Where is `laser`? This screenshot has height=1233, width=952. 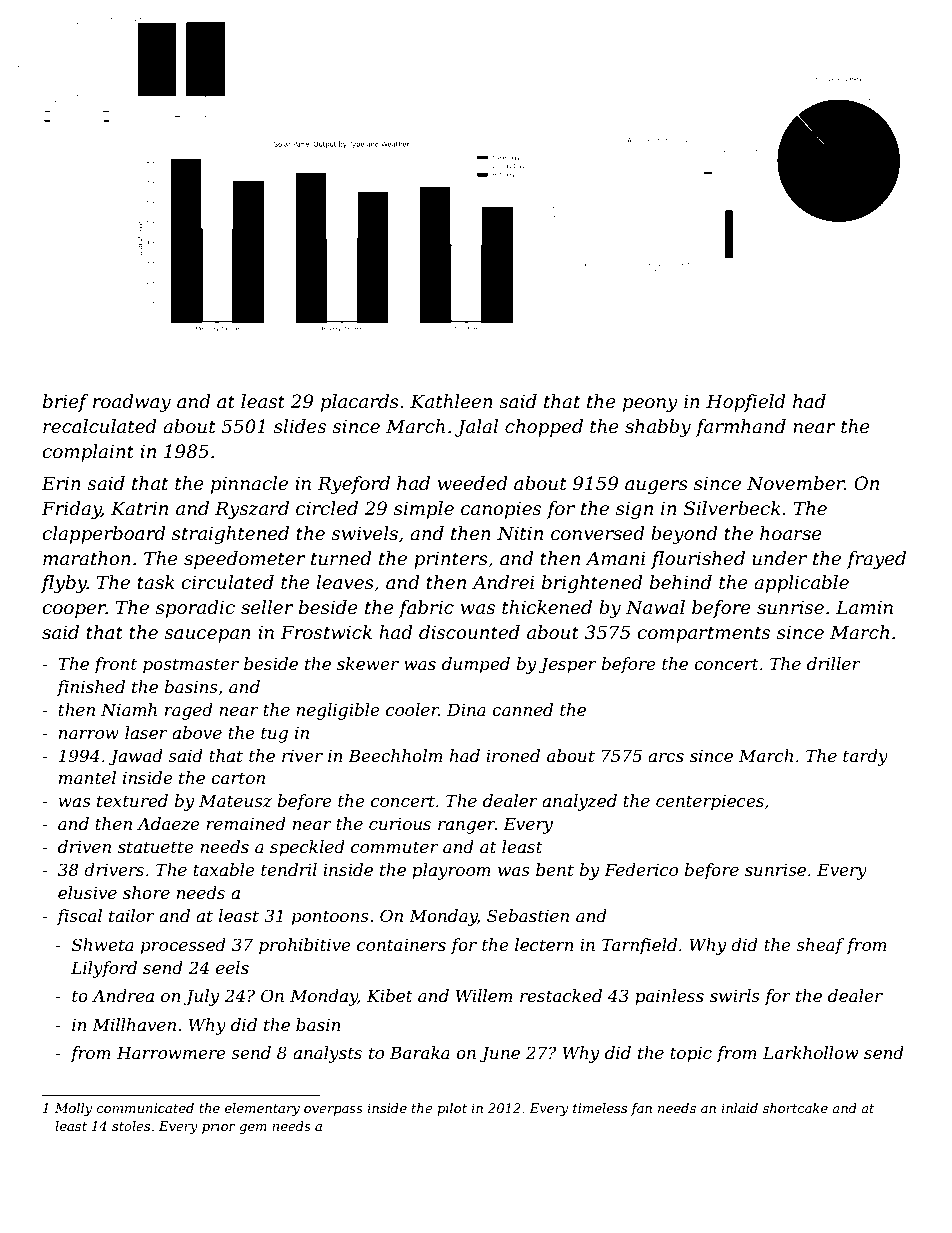
laser is located at coordinates (146, 732).
